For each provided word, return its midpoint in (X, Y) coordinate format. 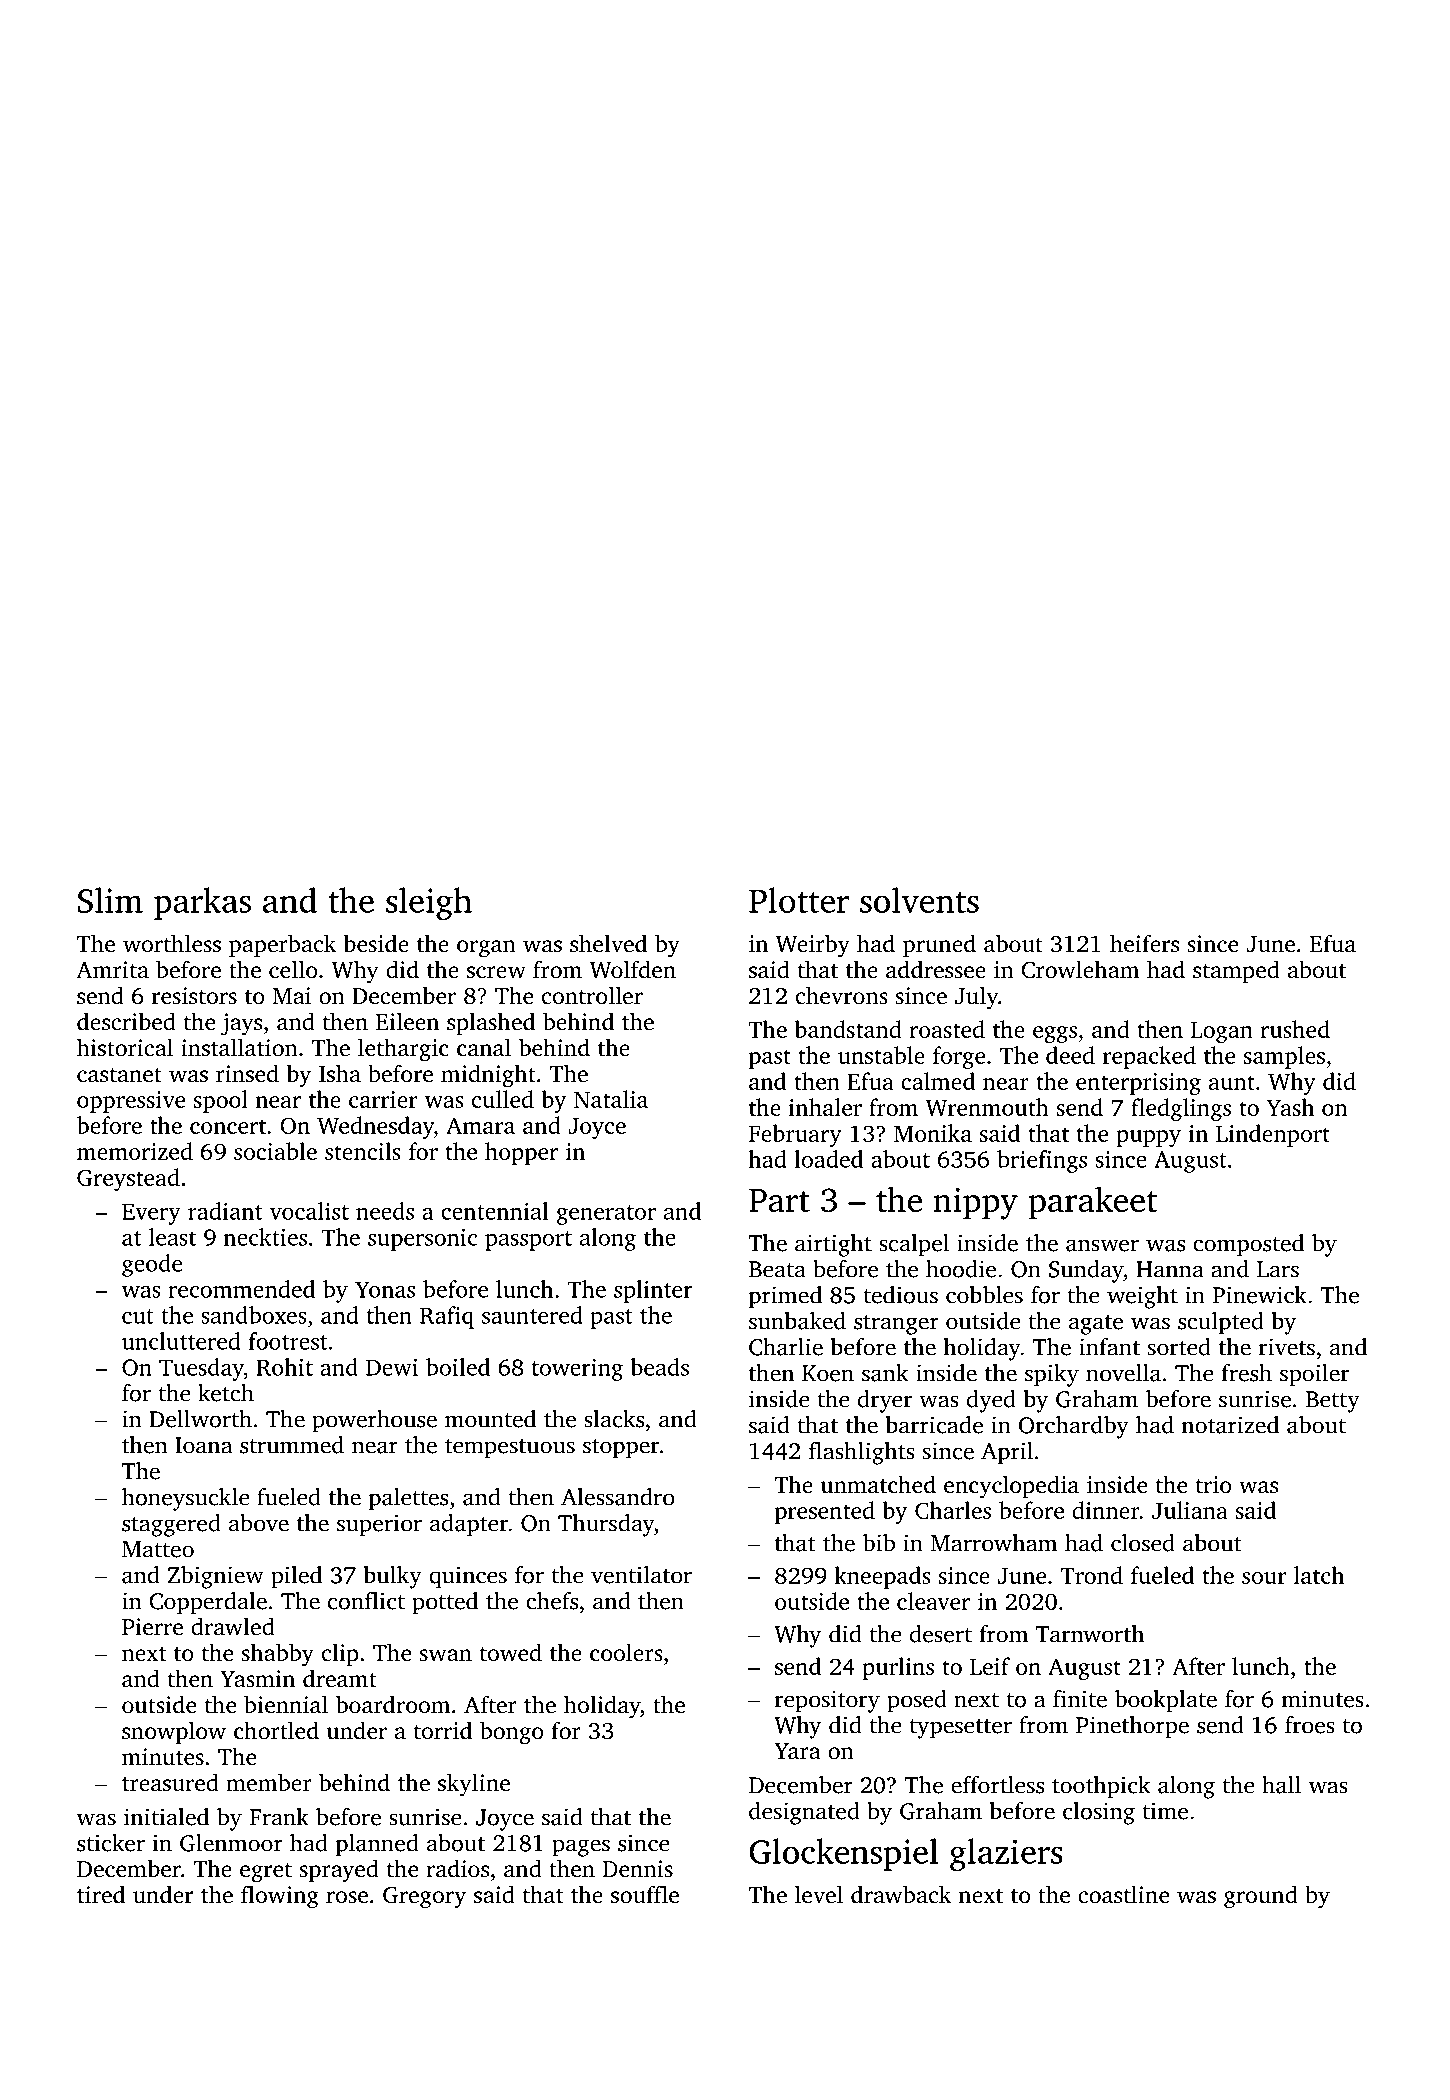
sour (1264, 1578)
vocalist (309, 1211)
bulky (393, 1577)
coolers (626, 1652)
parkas (202, 903)
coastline (1123, 1894)
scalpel (914, 1245)
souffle (645, 1894)
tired (101, 1894)
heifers (1144, 943)
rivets (1287, 1347)
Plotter (799, 900)
